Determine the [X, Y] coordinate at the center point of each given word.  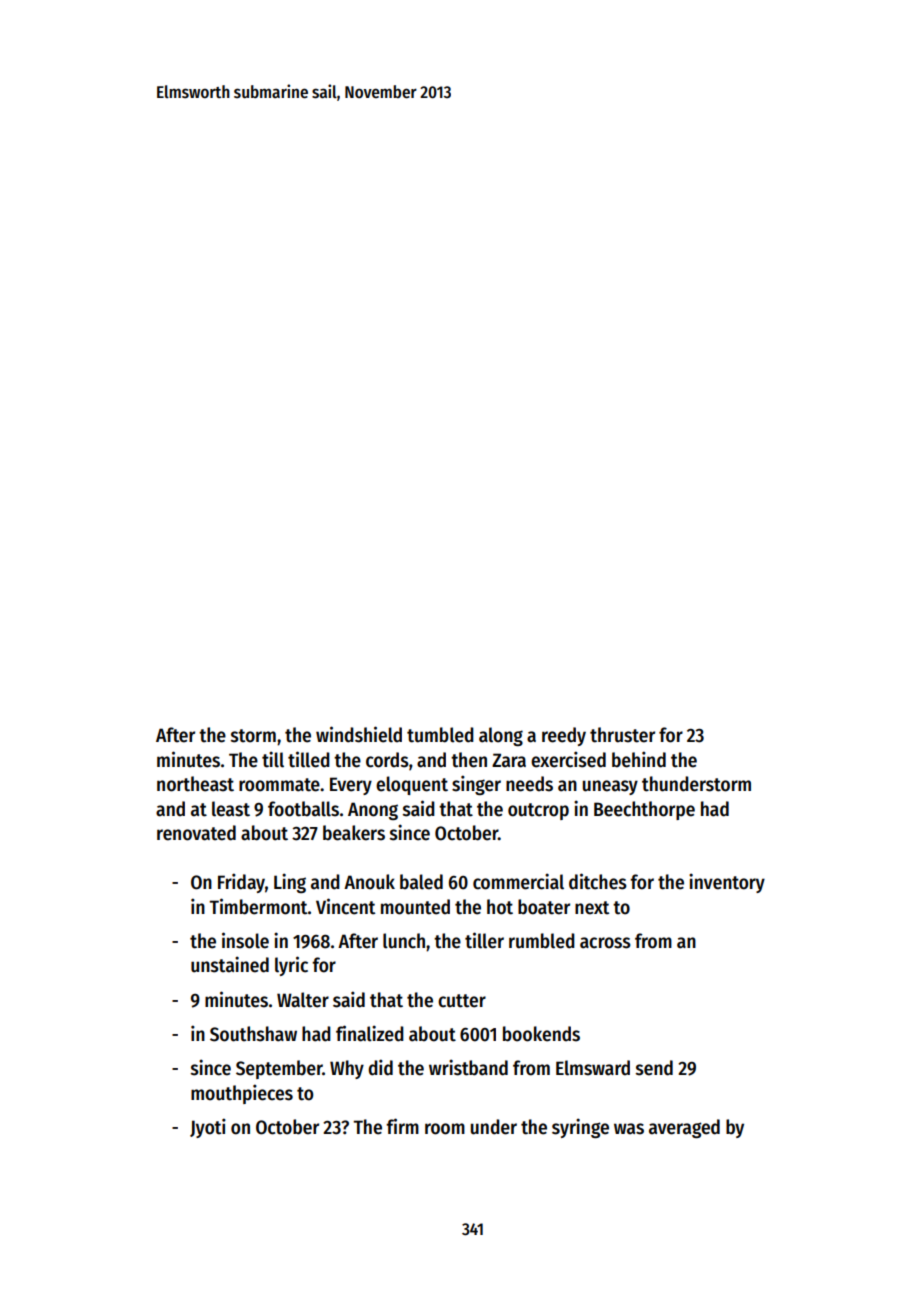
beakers [354, 833]
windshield [359, 734]
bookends [541, 1034]
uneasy [610, 787]
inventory [727, 883]
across [605, 943]
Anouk [369, 882]
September [279, 1069]
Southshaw [253, 1034]
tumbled [440, 735]
